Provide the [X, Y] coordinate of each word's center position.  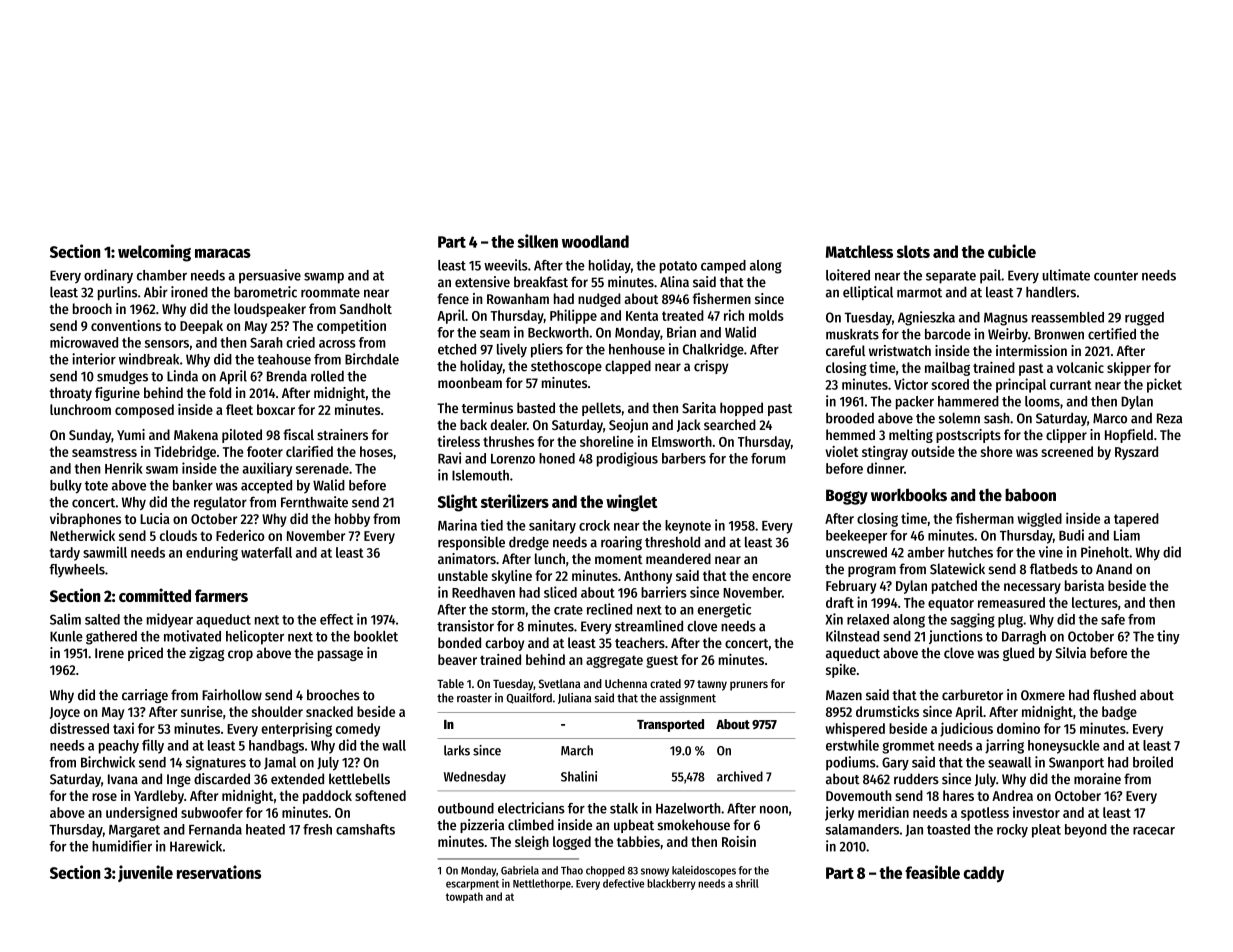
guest [662, 661]
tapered [1136, 520]
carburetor [972, 695]
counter [1116, 276]
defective [623, 883]
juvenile [145, 873]
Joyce [65, 713]
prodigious [627, 459]
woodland [595, 241]
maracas [223, 253]
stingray [885, 453]
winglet [631, 503]
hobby [352, 520]
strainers [342, 434]
